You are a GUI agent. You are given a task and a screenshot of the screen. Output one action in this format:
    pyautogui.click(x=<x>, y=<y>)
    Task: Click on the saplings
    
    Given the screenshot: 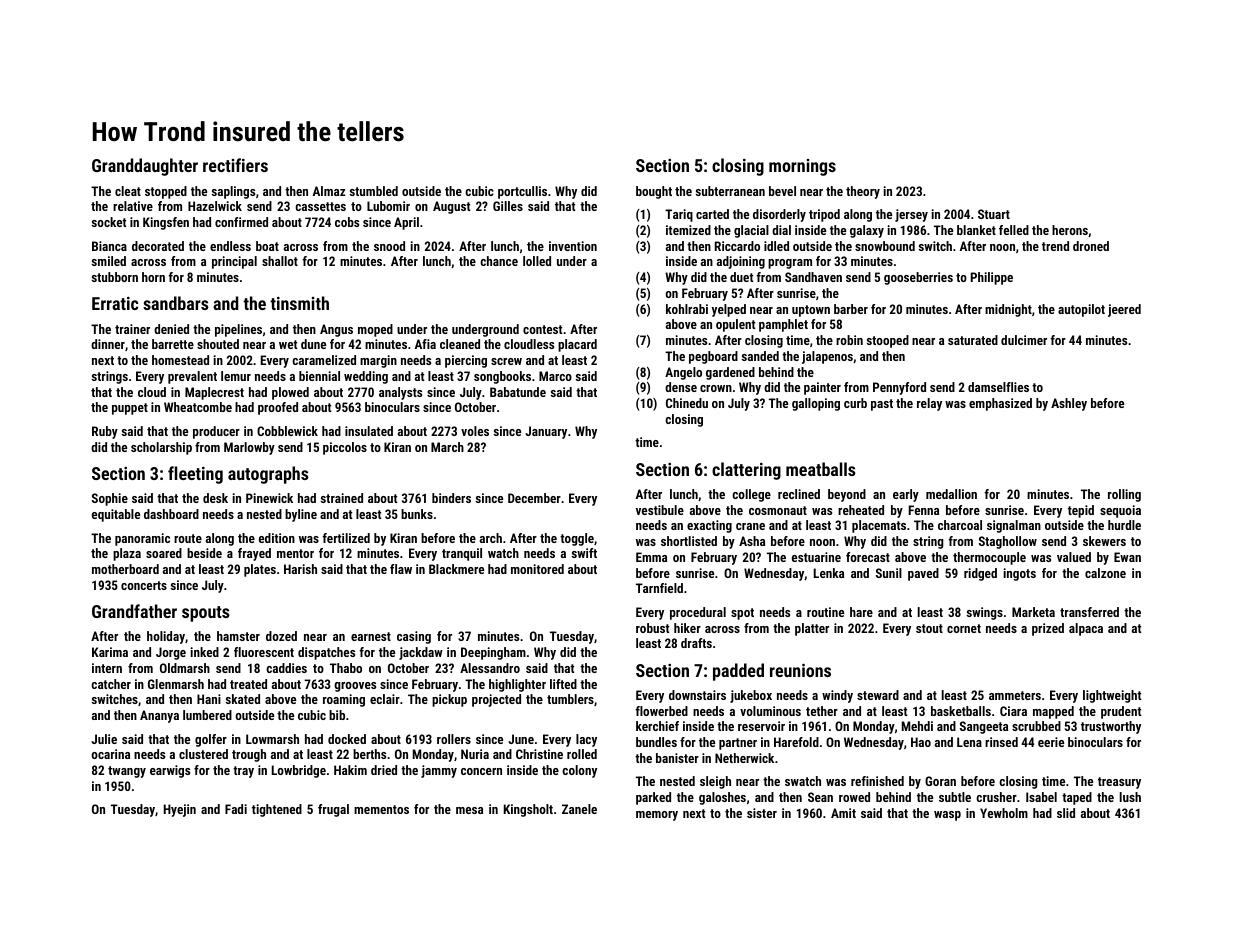 What is the action you would take?
    pyautogui.click(x=233, y=192)
